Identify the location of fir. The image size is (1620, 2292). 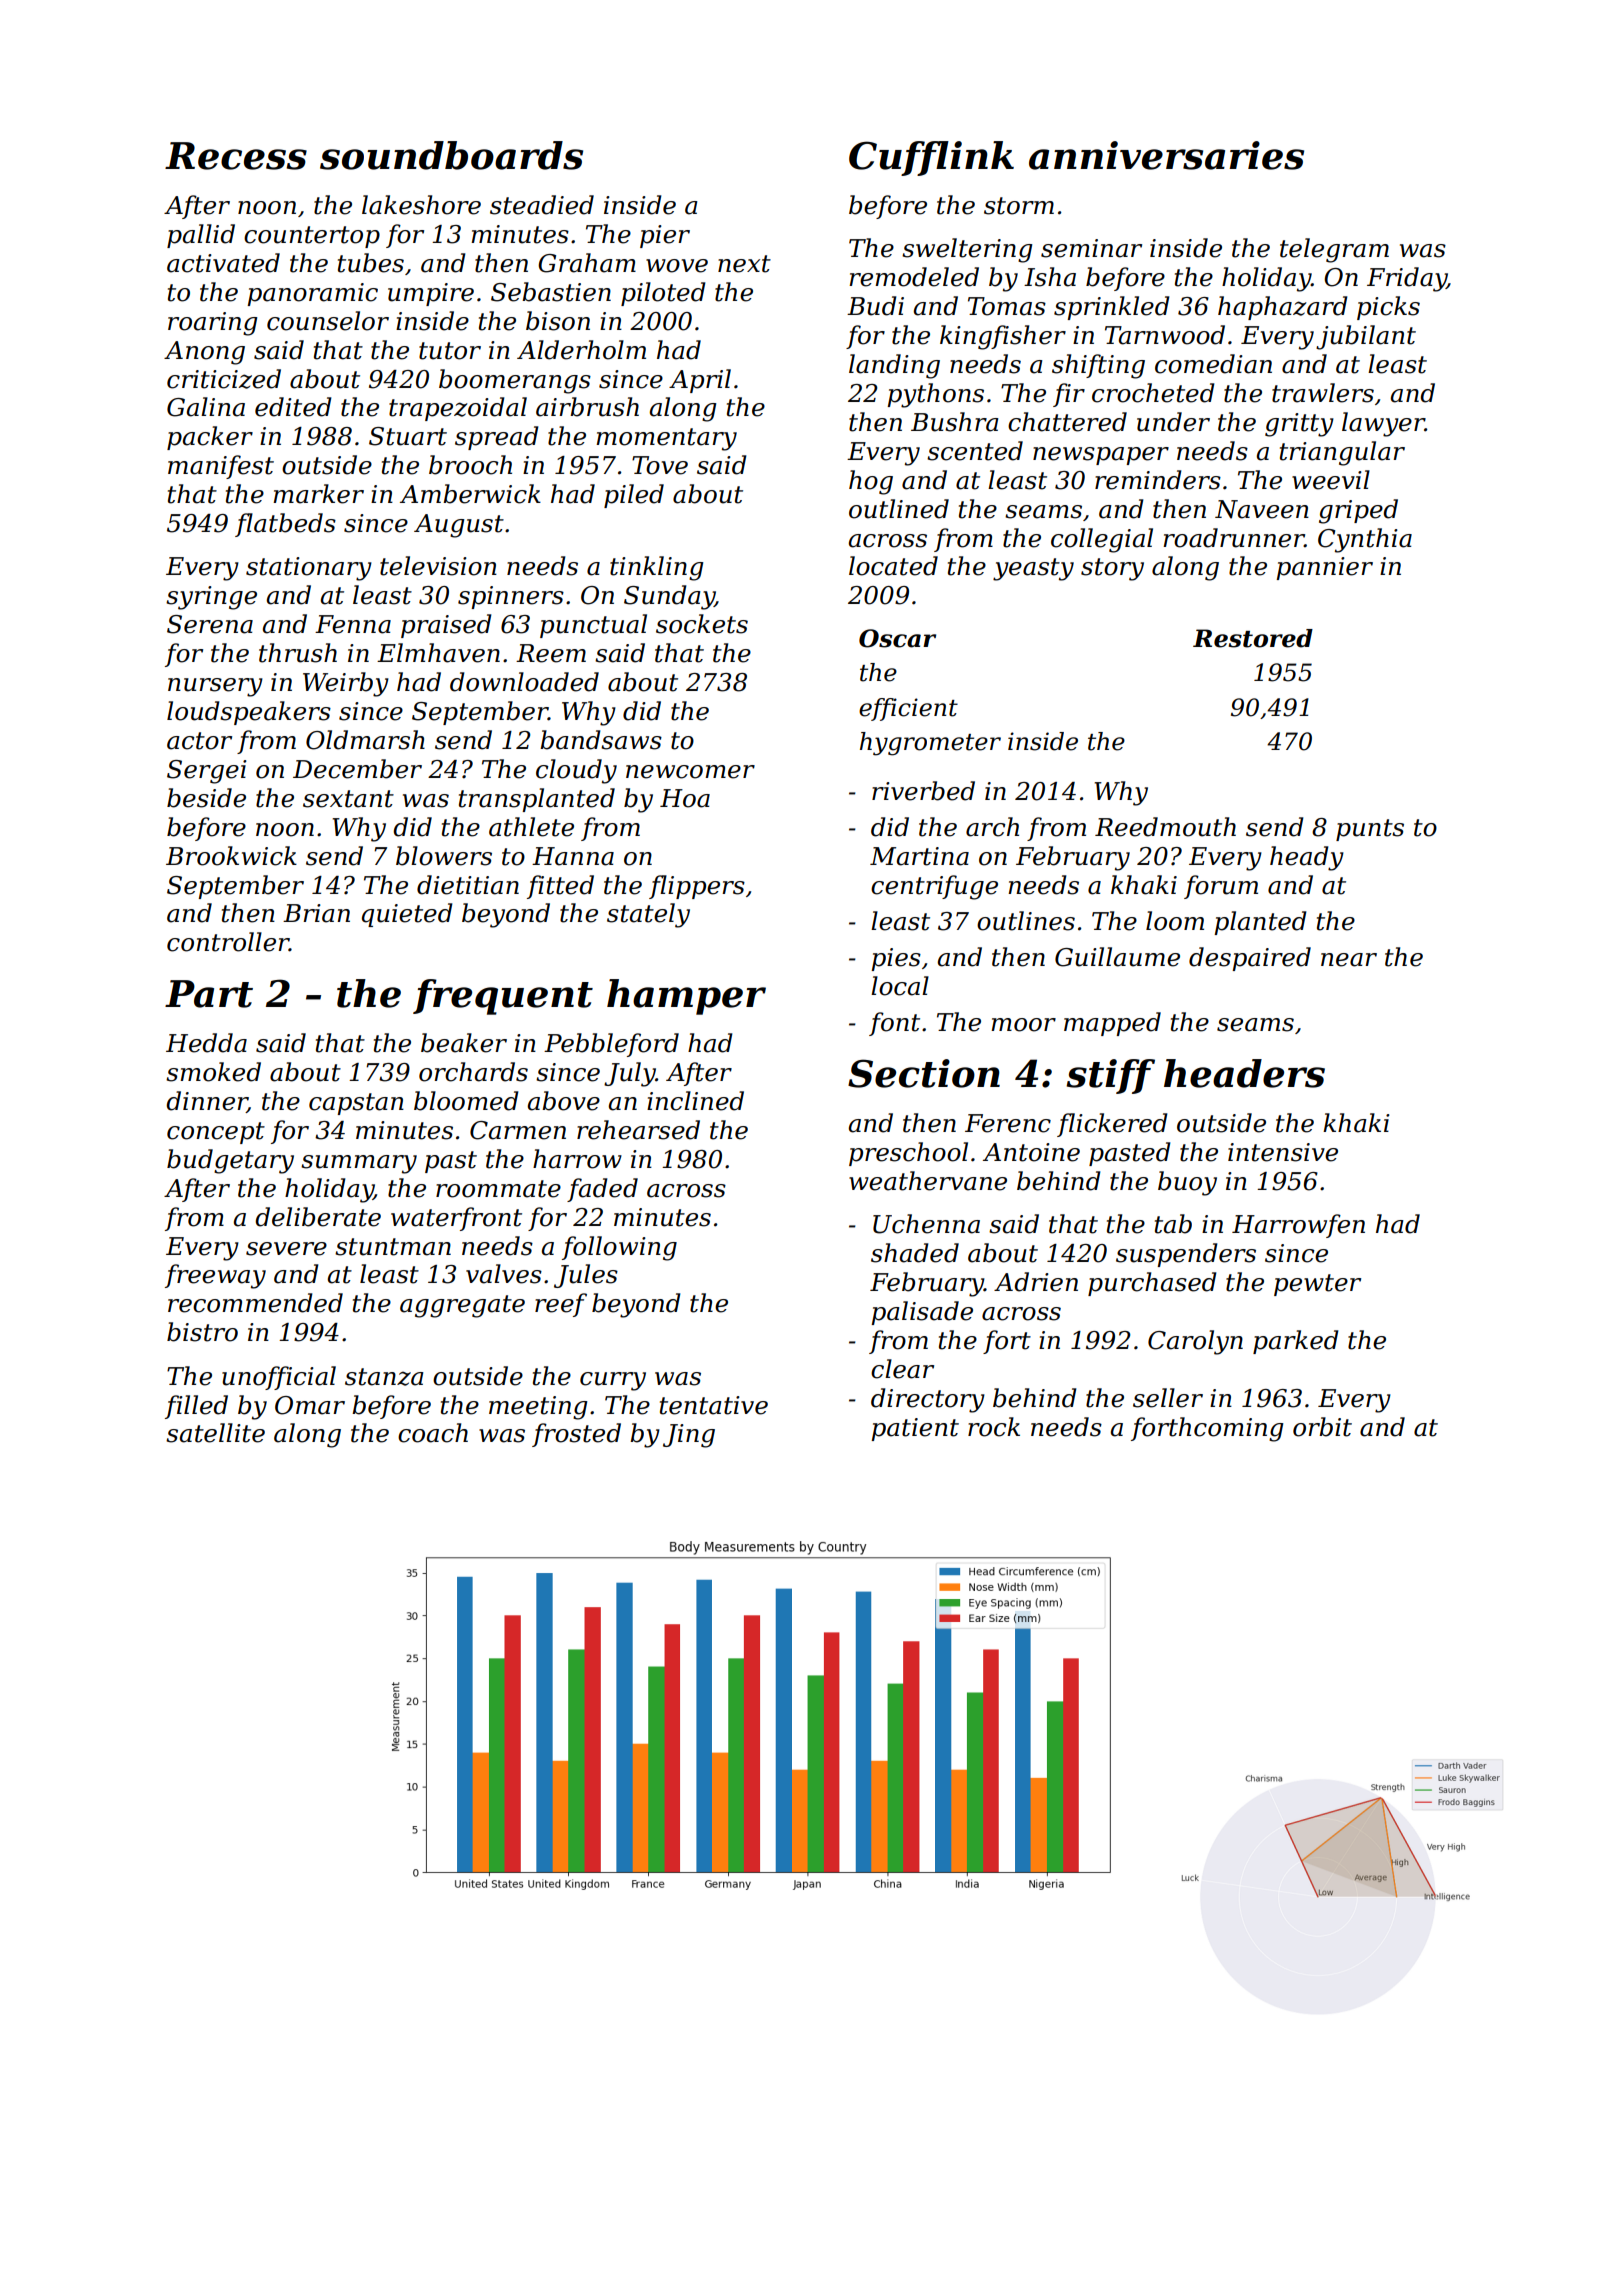
(1069, 395).
